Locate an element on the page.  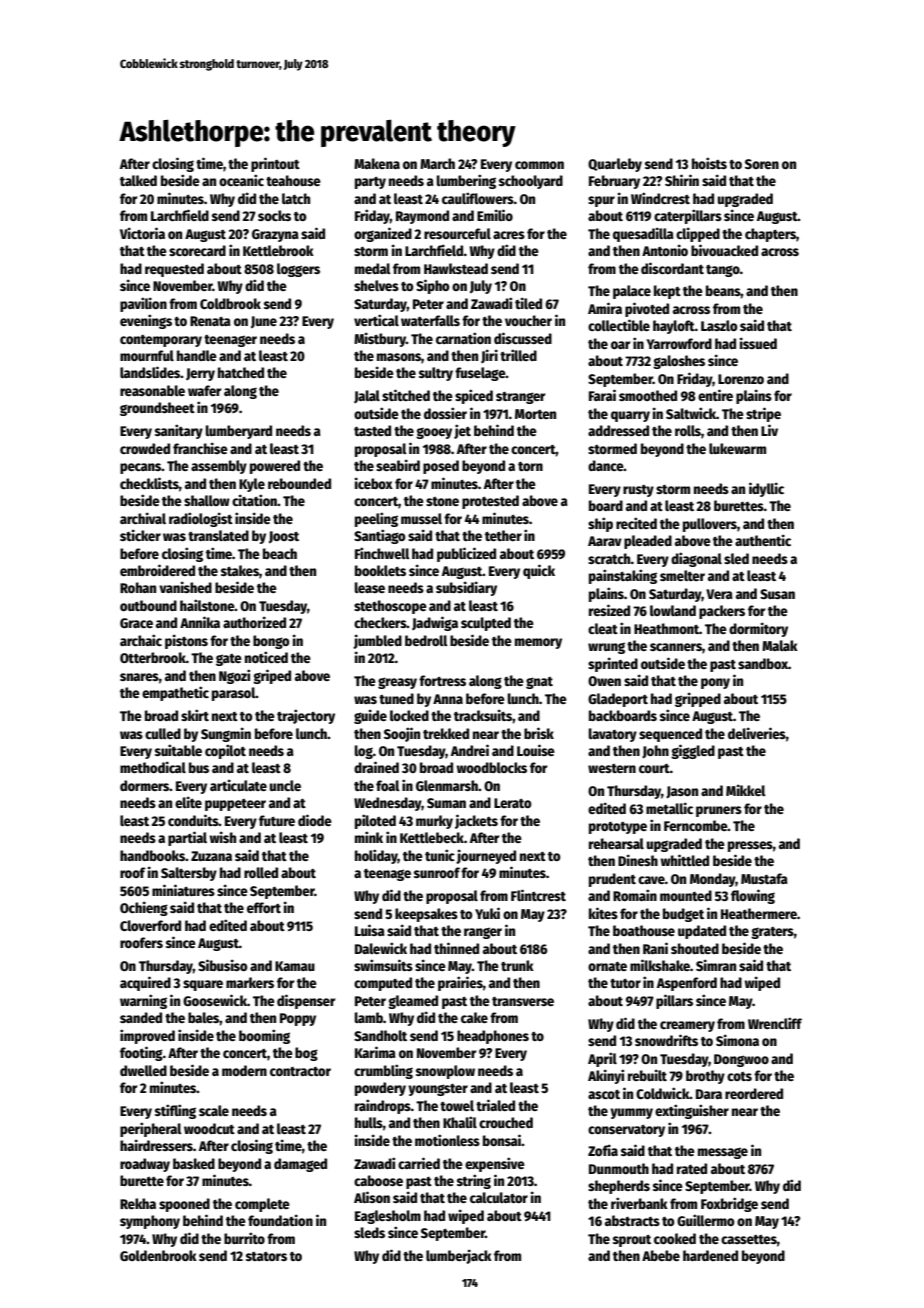
printout is located at coordinates (275, 164).
